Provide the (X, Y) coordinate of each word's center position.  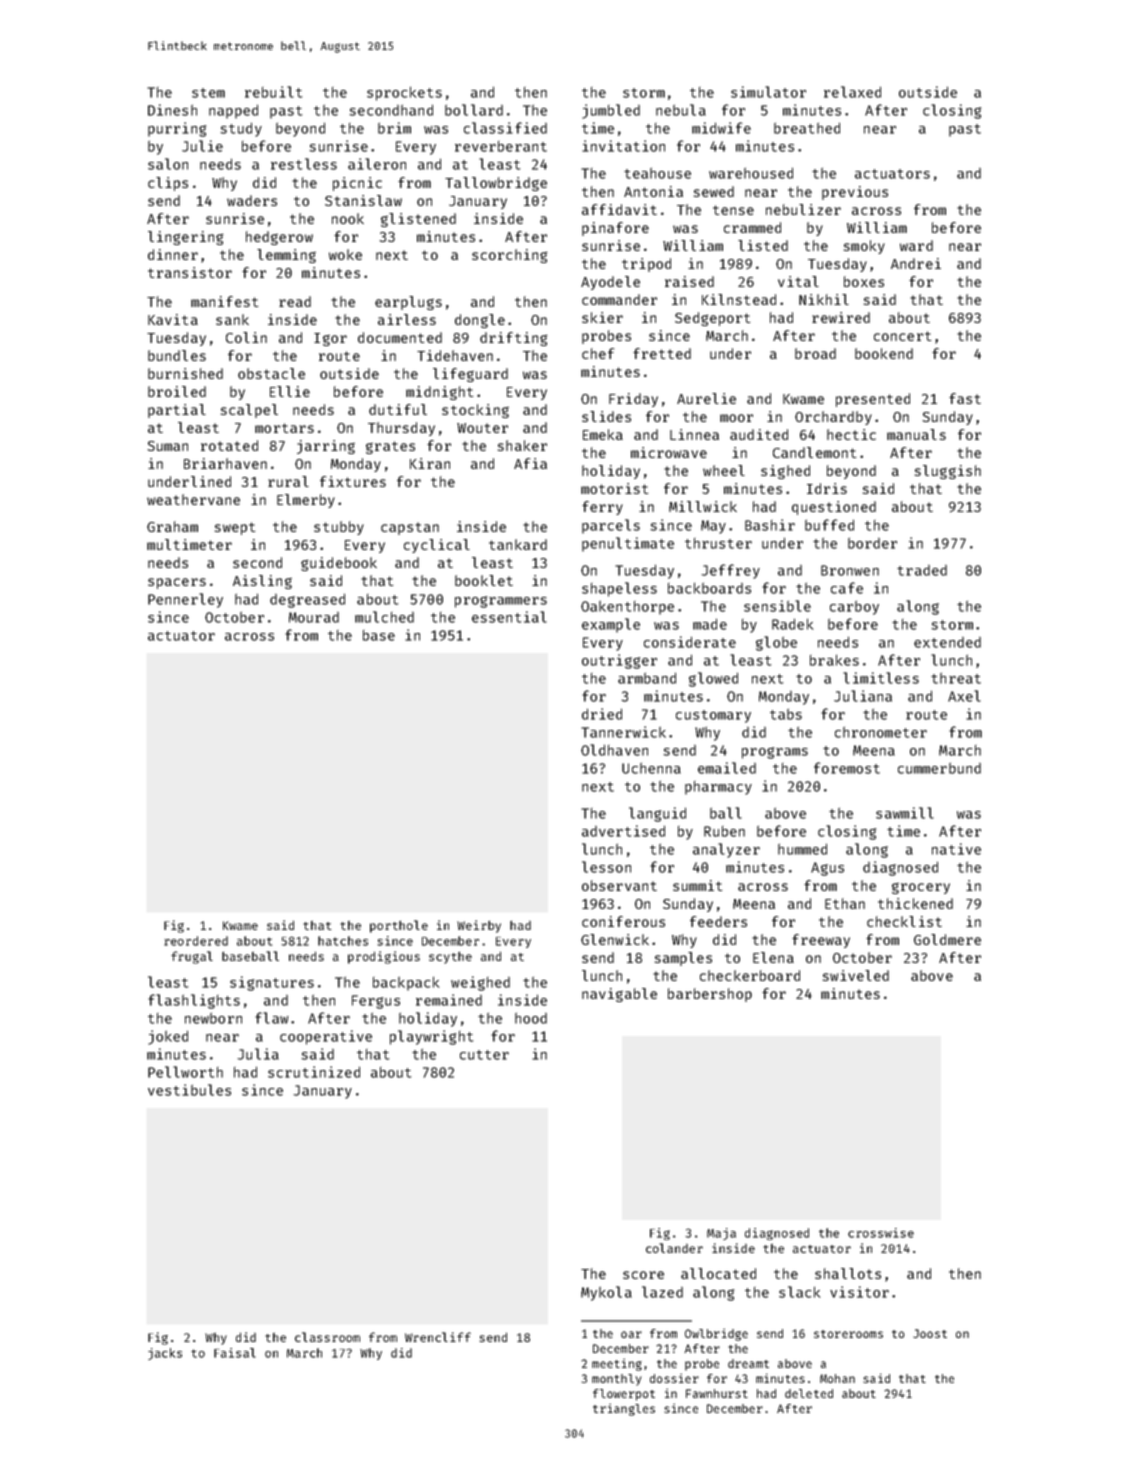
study (241, 130)
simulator (768, 92)
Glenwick (615, 939)
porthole (399, 926)
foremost (847, 768)
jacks (165, 1354)
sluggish (948, 472)
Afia (530, 463)
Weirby (479, 926)
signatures (272, 983)
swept (235, 528)
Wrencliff (438, 1337)
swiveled (856, 975)
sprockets (404, 94)
